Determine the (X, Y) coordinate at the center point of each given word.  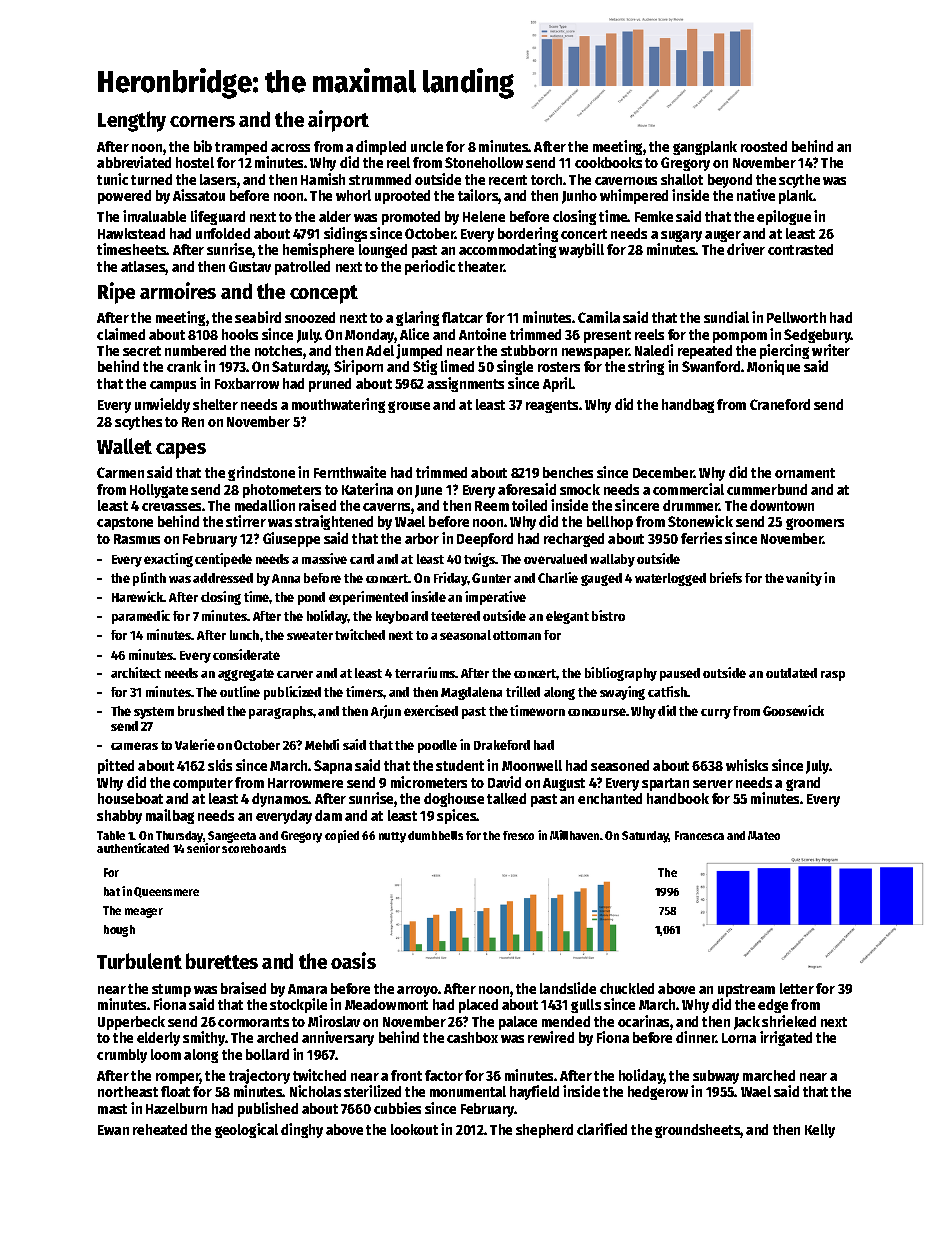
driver (746, 249)
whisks (747, 765)
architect (136, 672)
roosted (764, 146)
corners (202, 121)
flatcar (462, 317)
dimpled (381, 147)
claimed (121, 334)
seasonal (465, 635)
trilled (523, 691)
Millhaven (574, 835)
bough (119, 931)
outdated (791, 673)
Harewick (138, 596)
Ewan (113, 1130)
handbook (678, 798)
